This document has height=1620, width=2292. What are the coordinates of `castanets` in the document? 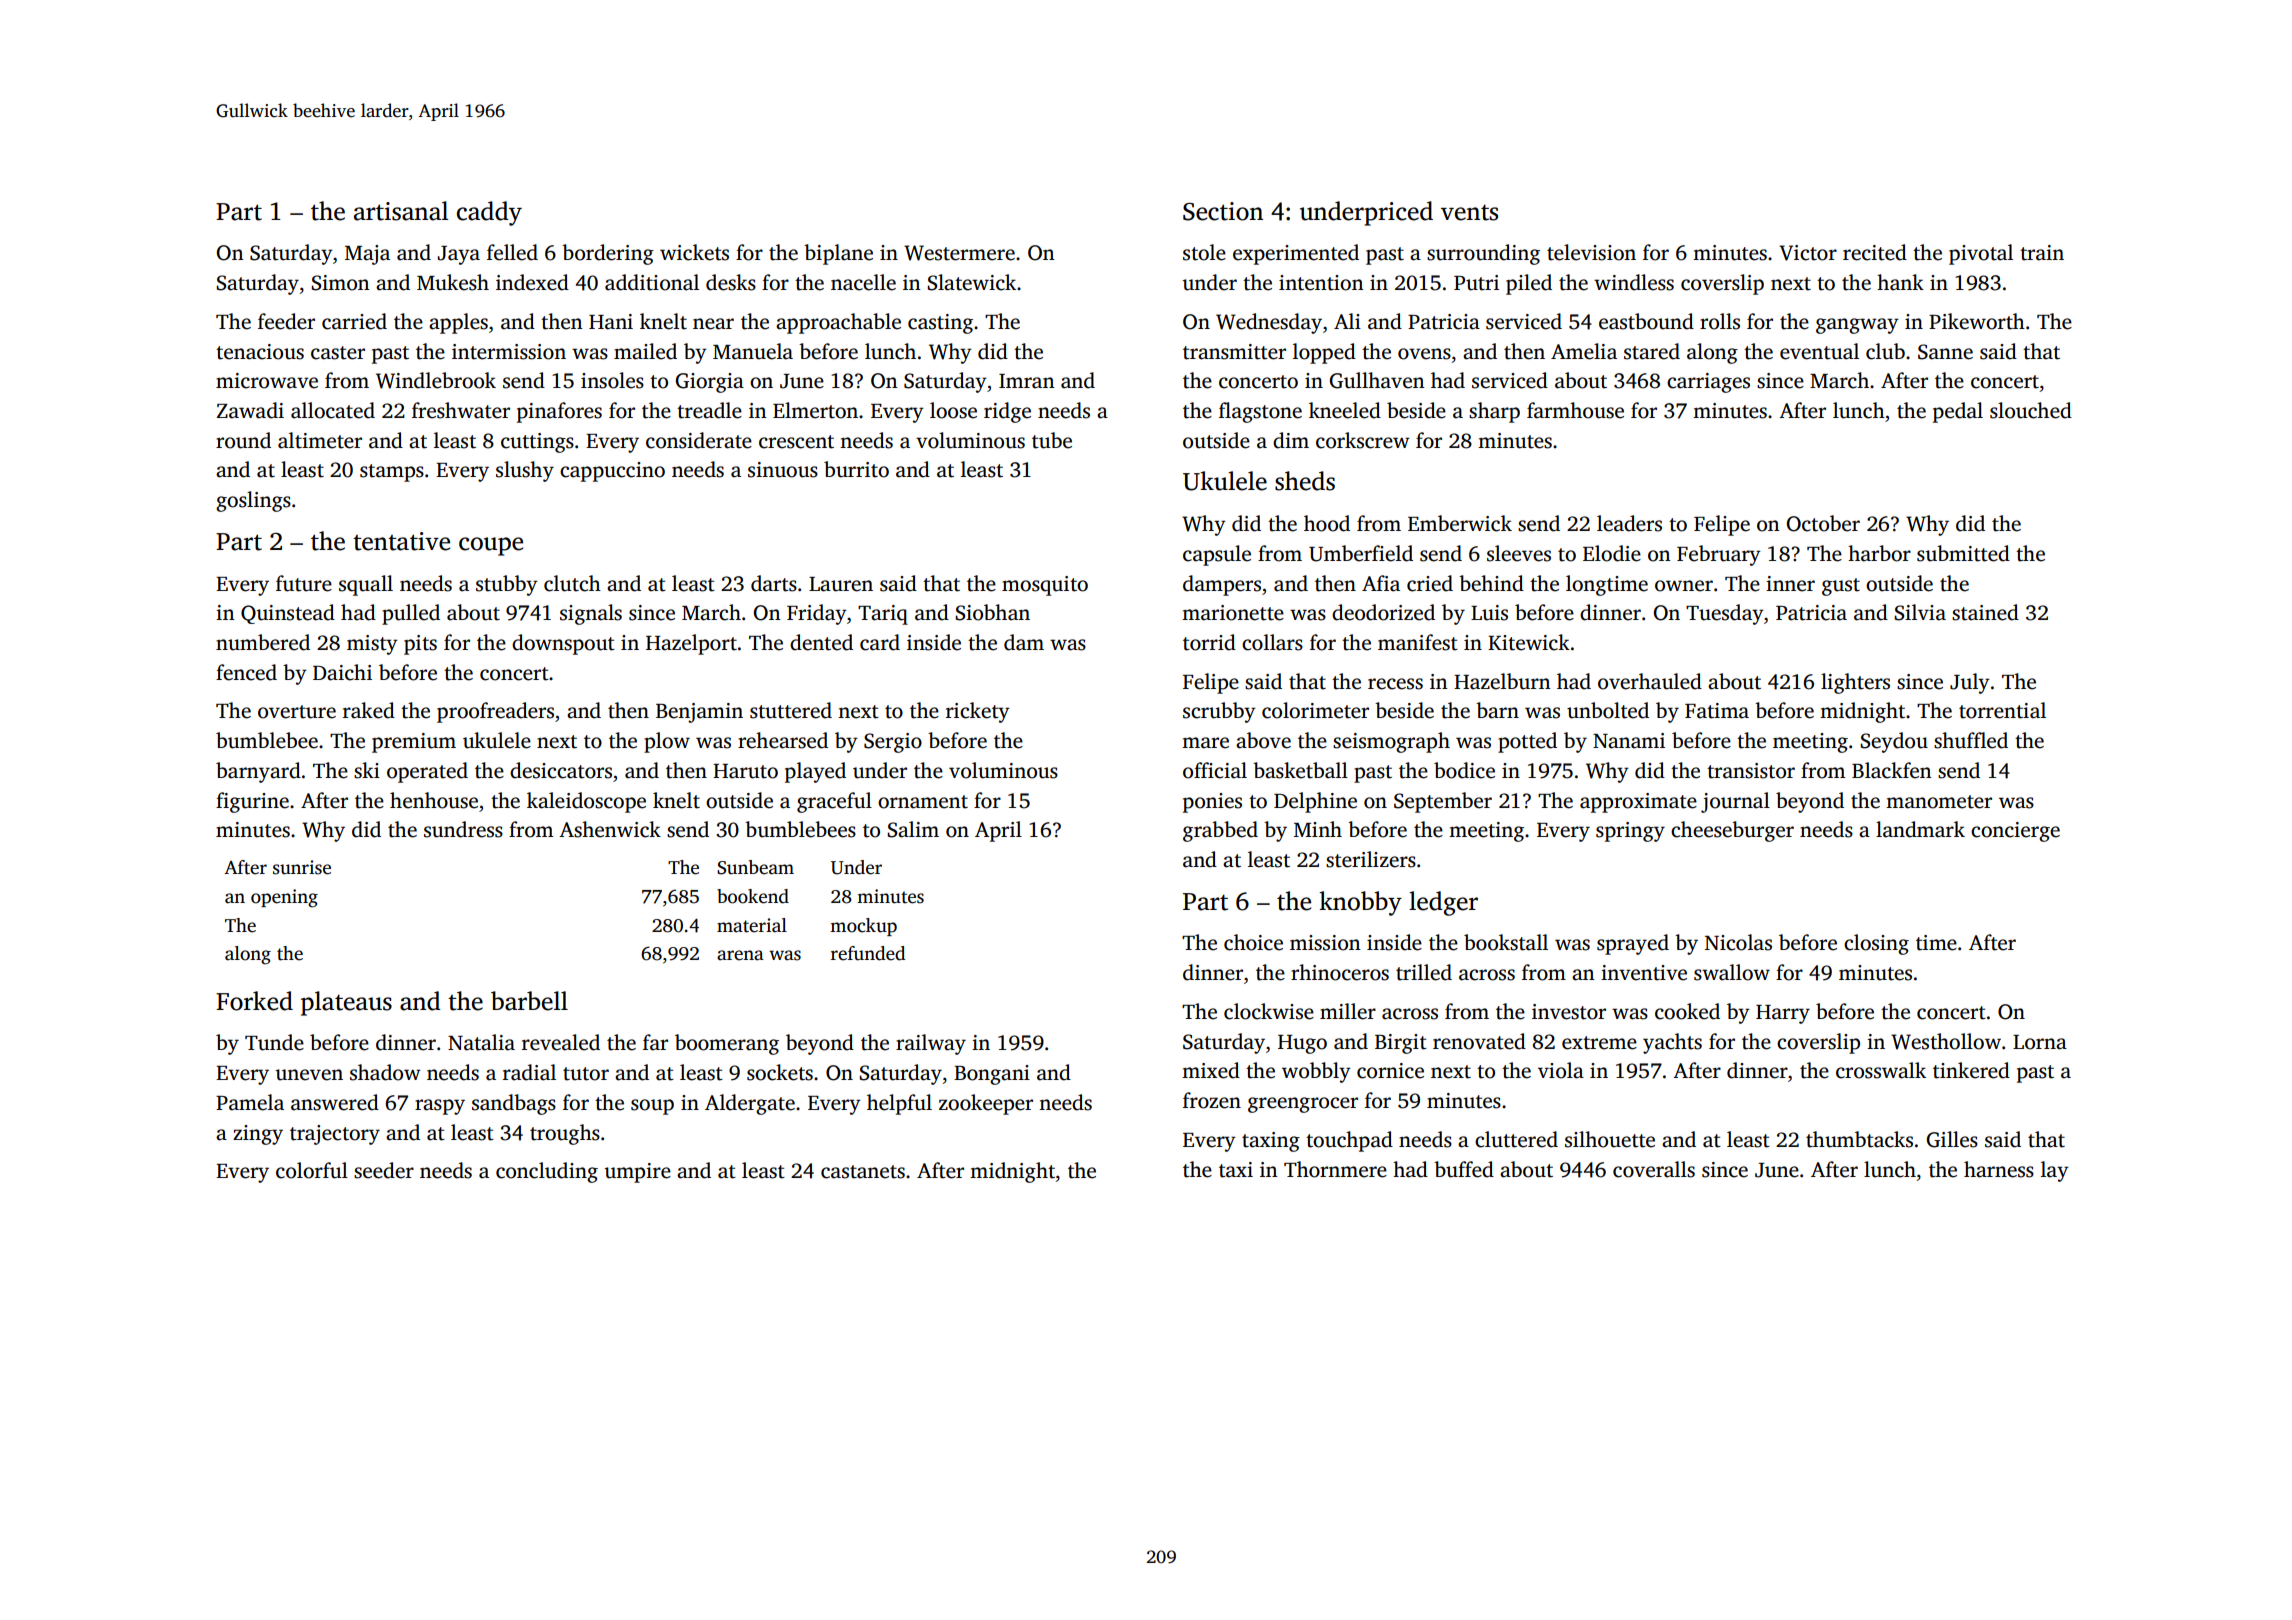 It's located at (863, 1172).
